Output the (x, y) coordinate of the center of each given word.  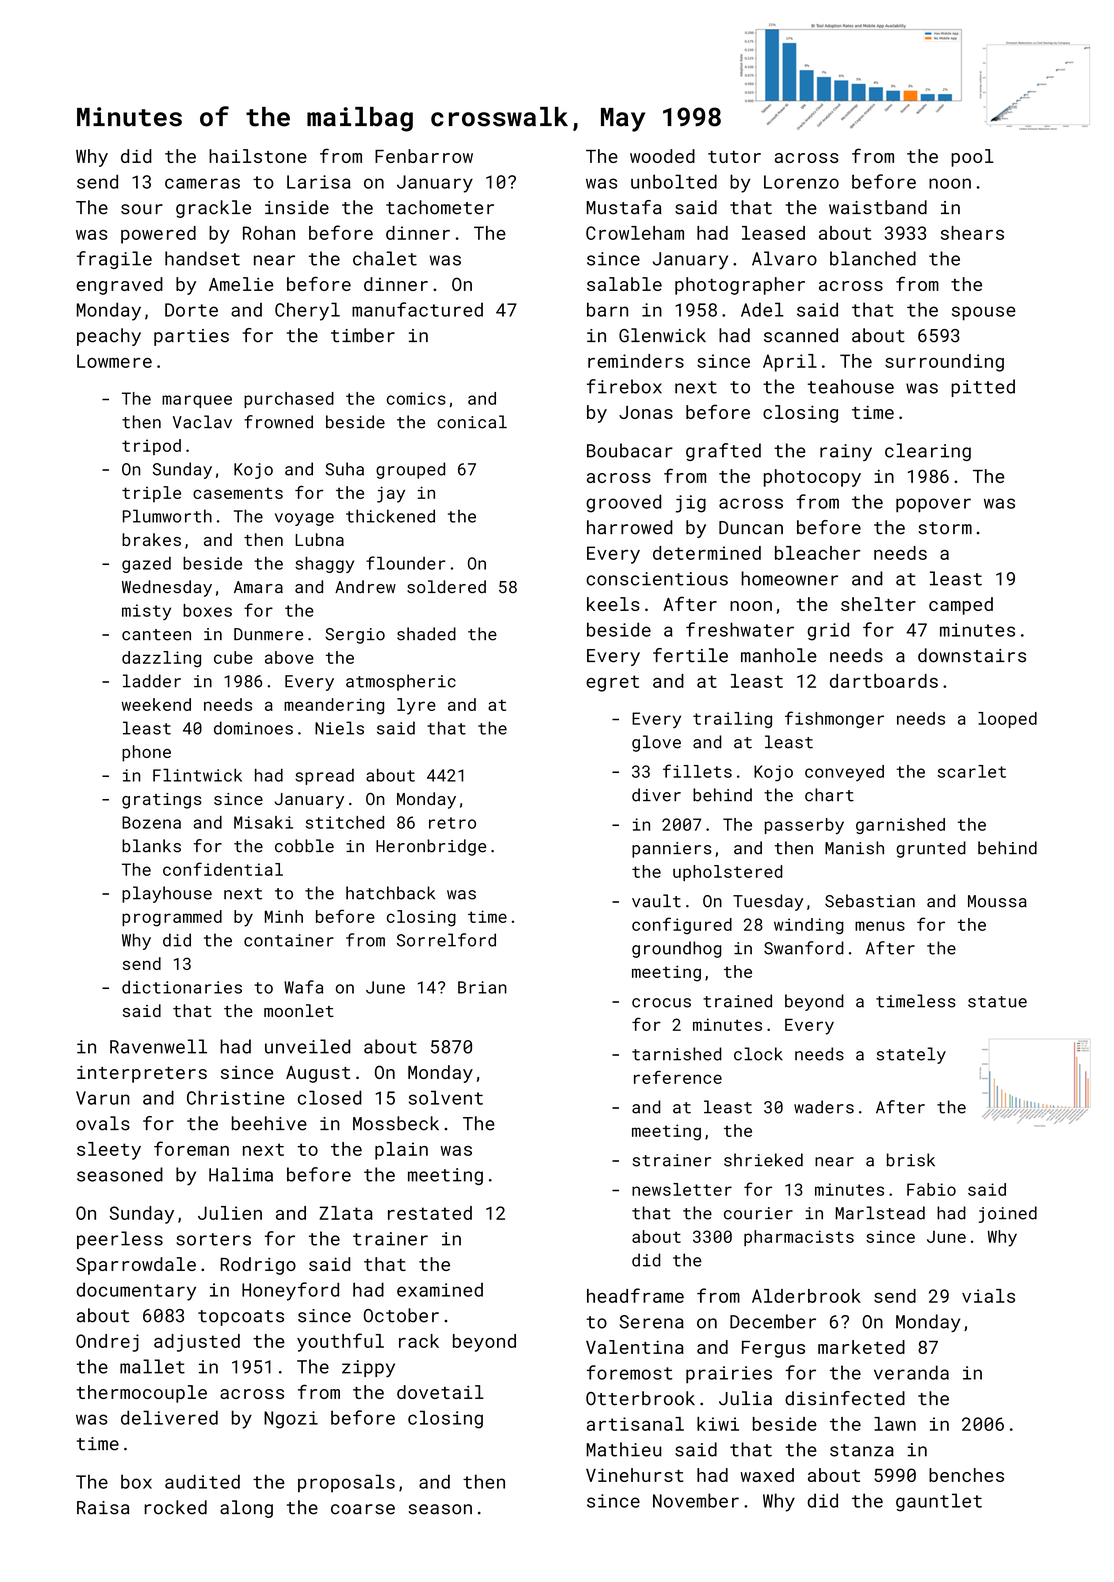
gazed (146, 565)
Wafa (303, 987)
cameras (202, 183)
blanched (873, 258)
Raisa (103, 1508)
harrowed (630, 527)
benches (966, 1475)
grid (828, 631)
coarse (363, 1509)
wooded (662, 156)
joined (1008, 1214)
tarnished (677, 1054)
